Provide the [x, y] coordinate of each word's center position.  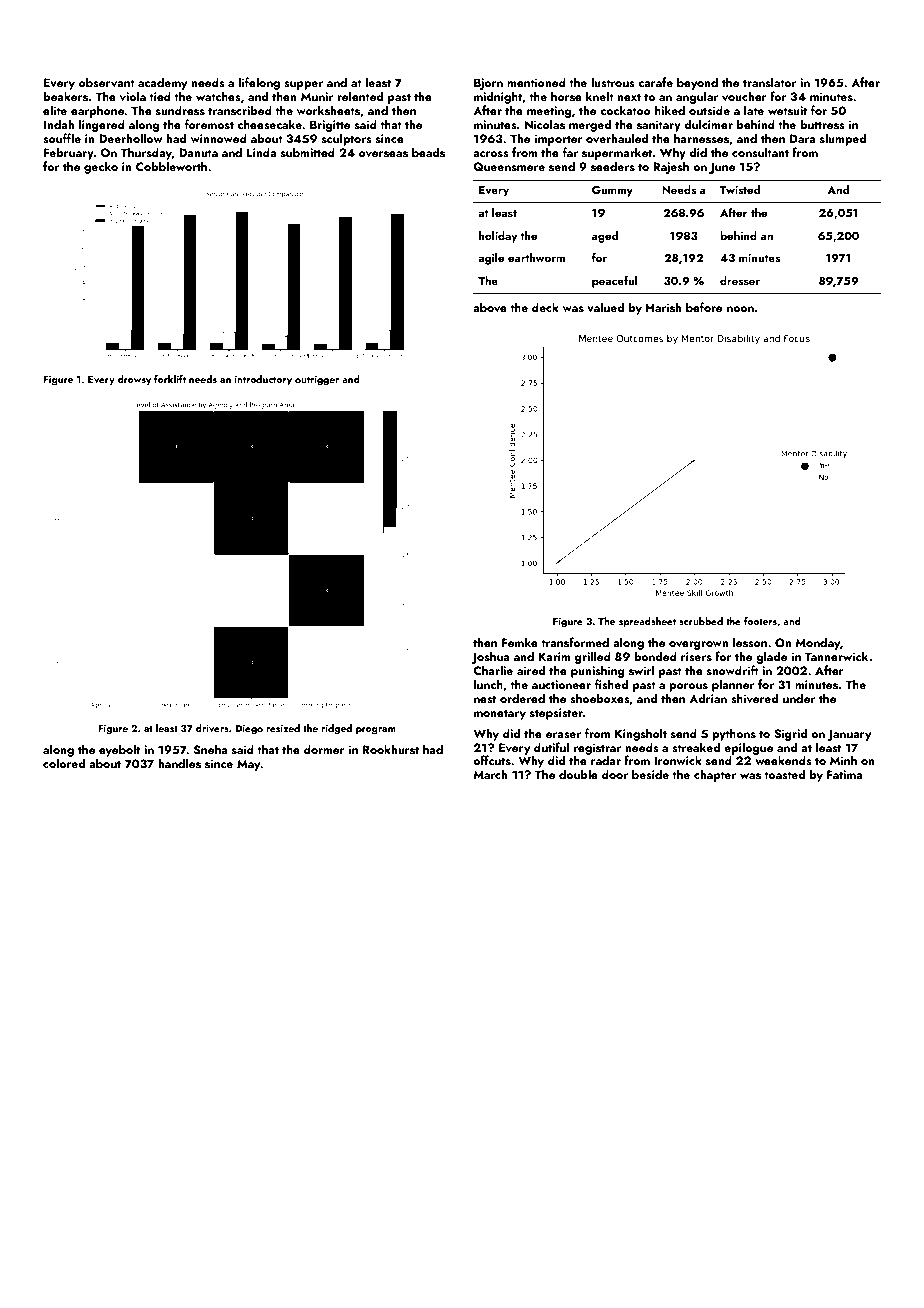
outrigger [317, 381]
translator [769, 82]
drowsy [134, 380]
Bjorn [488, 84]
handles [179, 763]
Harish [663, 307]
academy [162, 83]
